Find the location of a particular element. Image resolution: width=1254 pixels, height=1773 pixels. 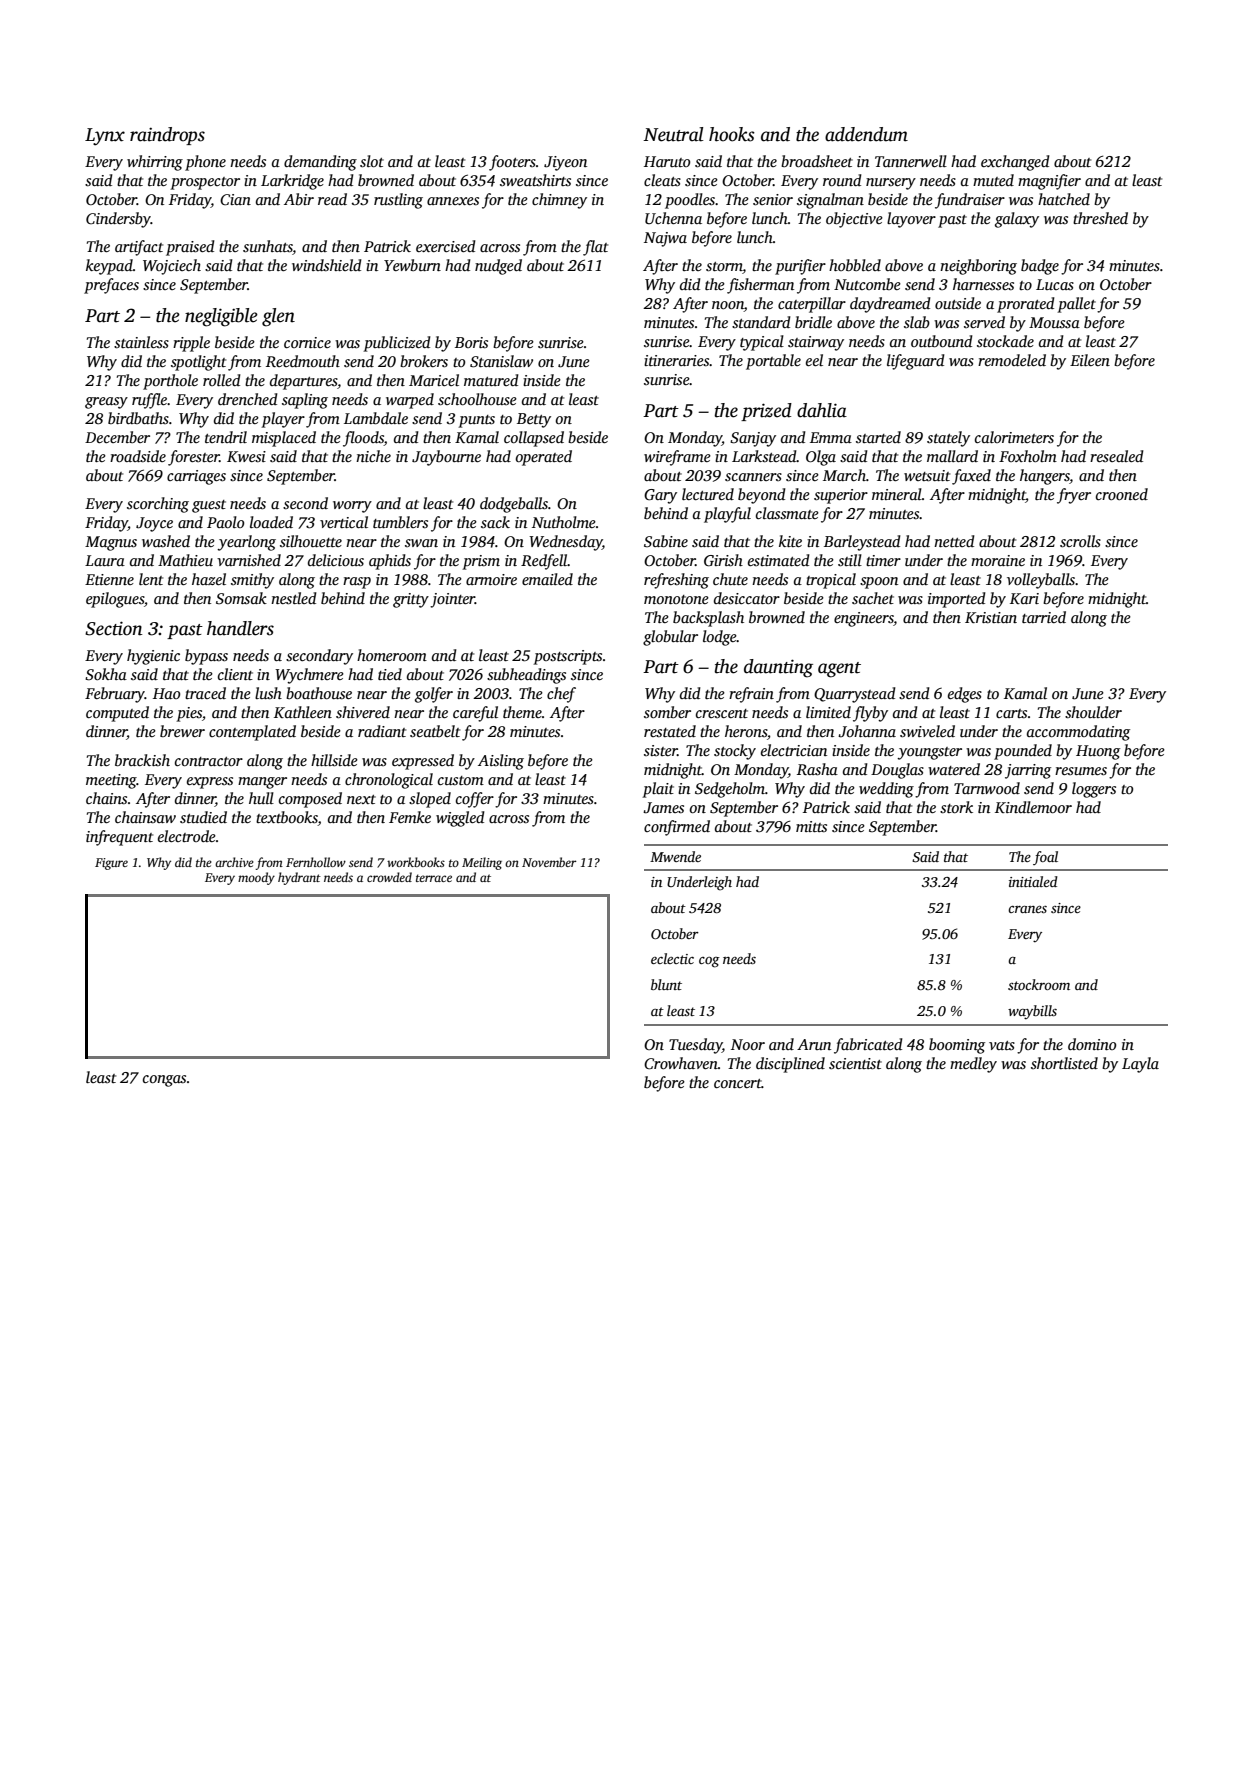

fundraiser is located at coordinates (970, 201).
